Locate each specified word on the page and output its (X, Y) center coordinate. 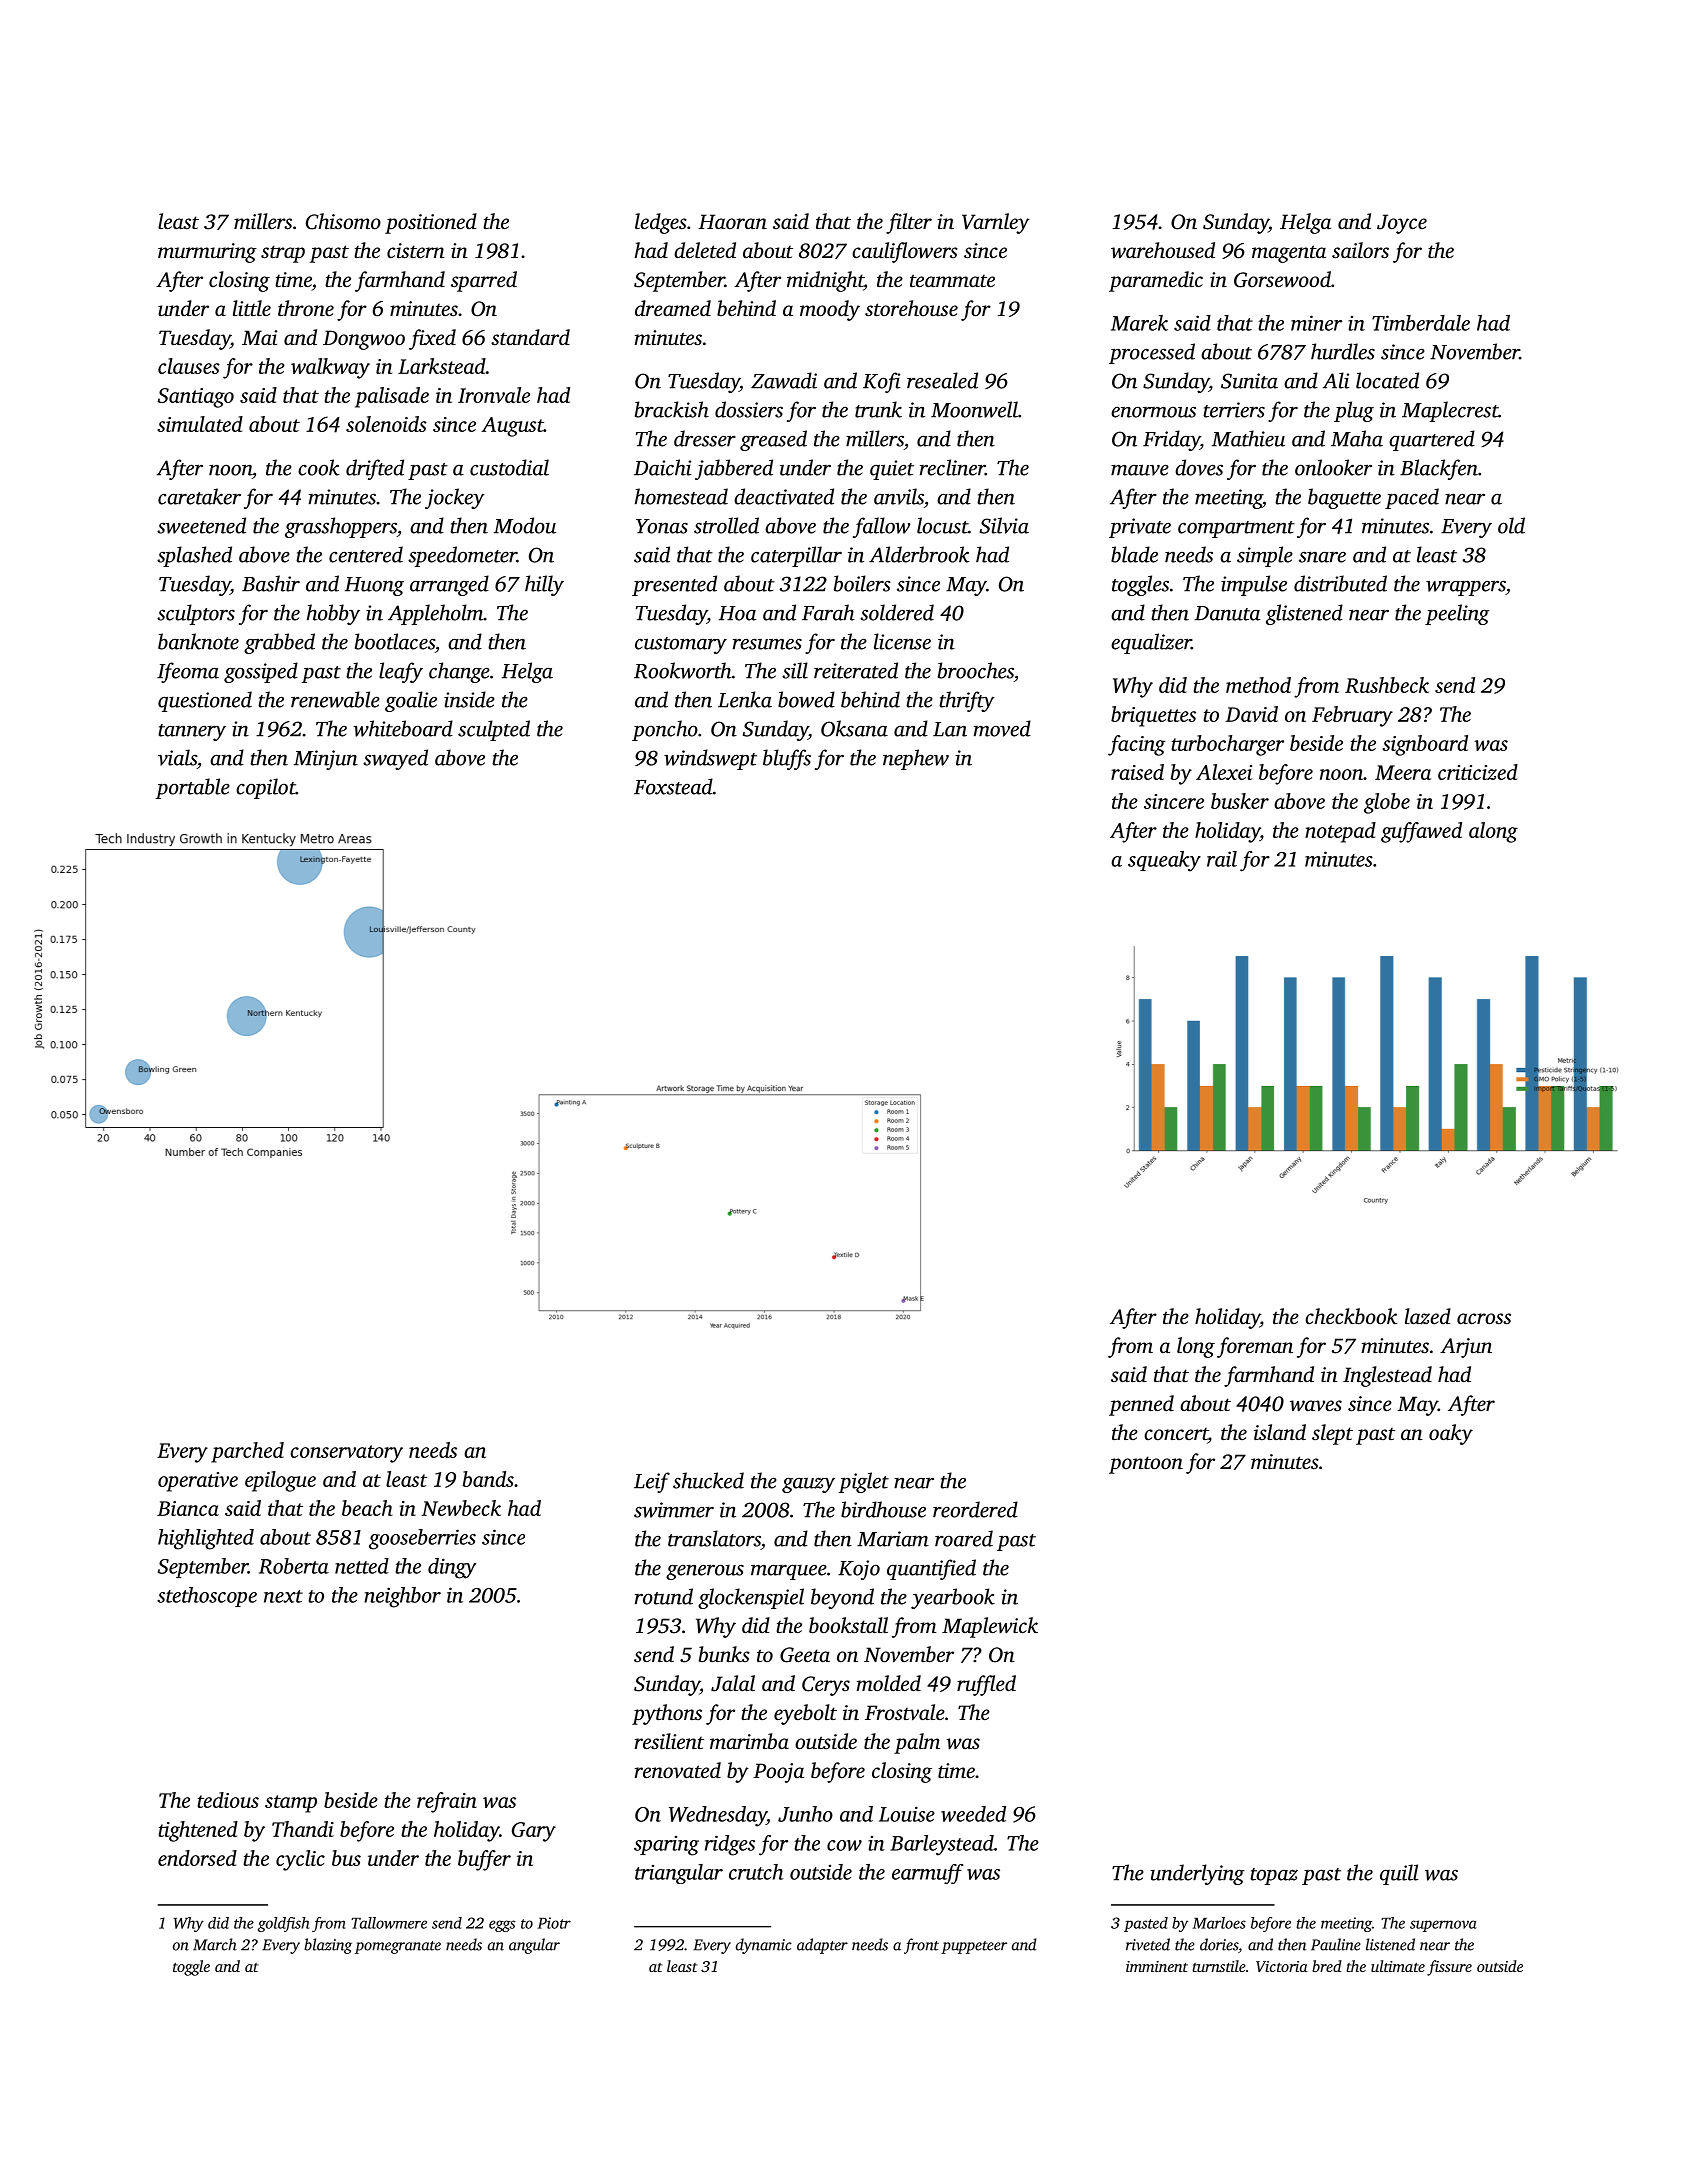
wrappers (1466, 588)
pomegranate (398, 1947)
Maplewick (990, 1627)
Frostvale (905, 1712)
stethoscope (207, 1597)
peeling (1457, 614)
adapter (822, 1946)
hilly (544, 585)
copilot (266, 788)
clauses (189, 366)
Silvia (1004, 525)
